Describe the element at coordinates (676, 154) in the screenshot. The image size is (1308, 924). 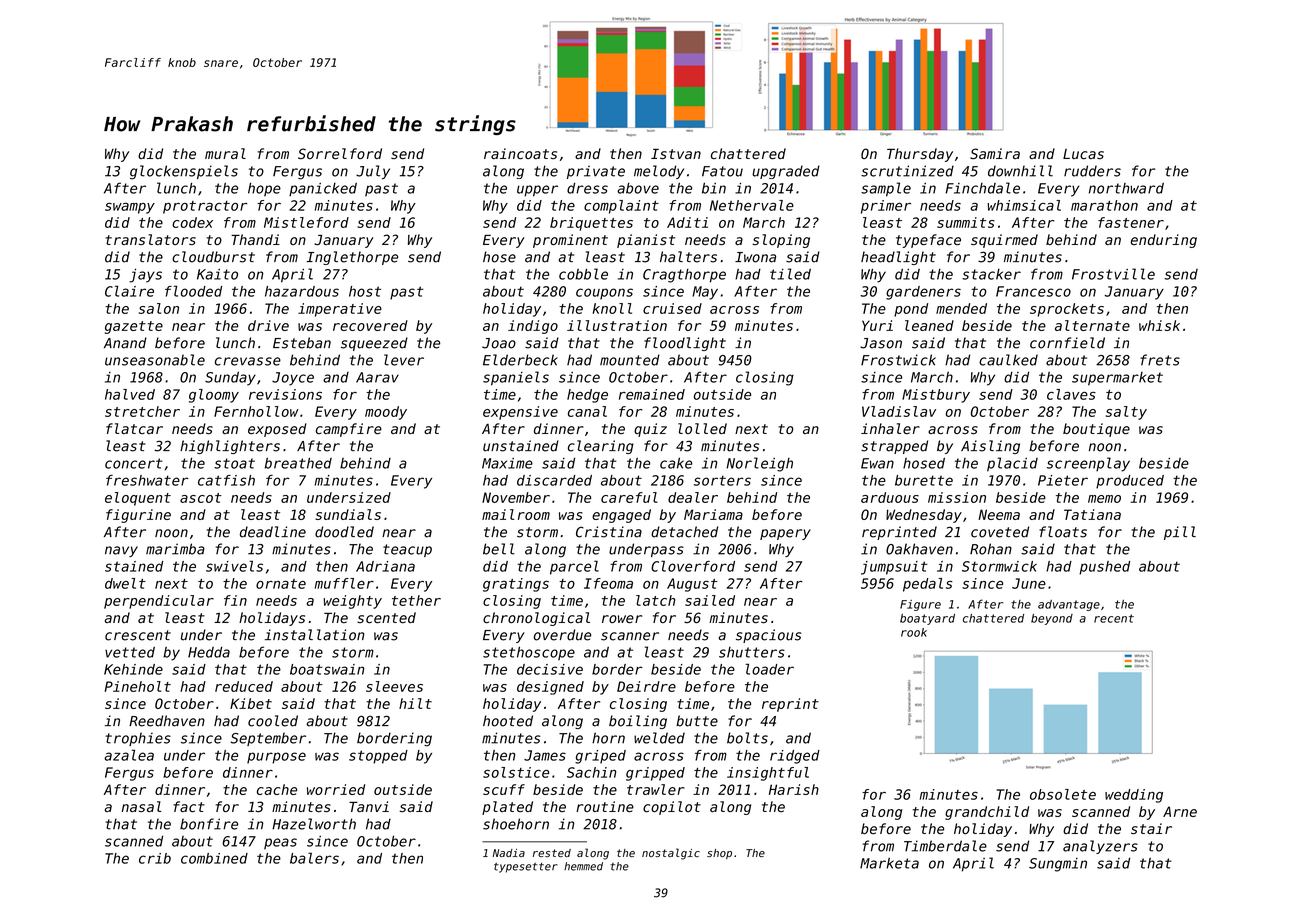
I see `Istvan` at that location.
